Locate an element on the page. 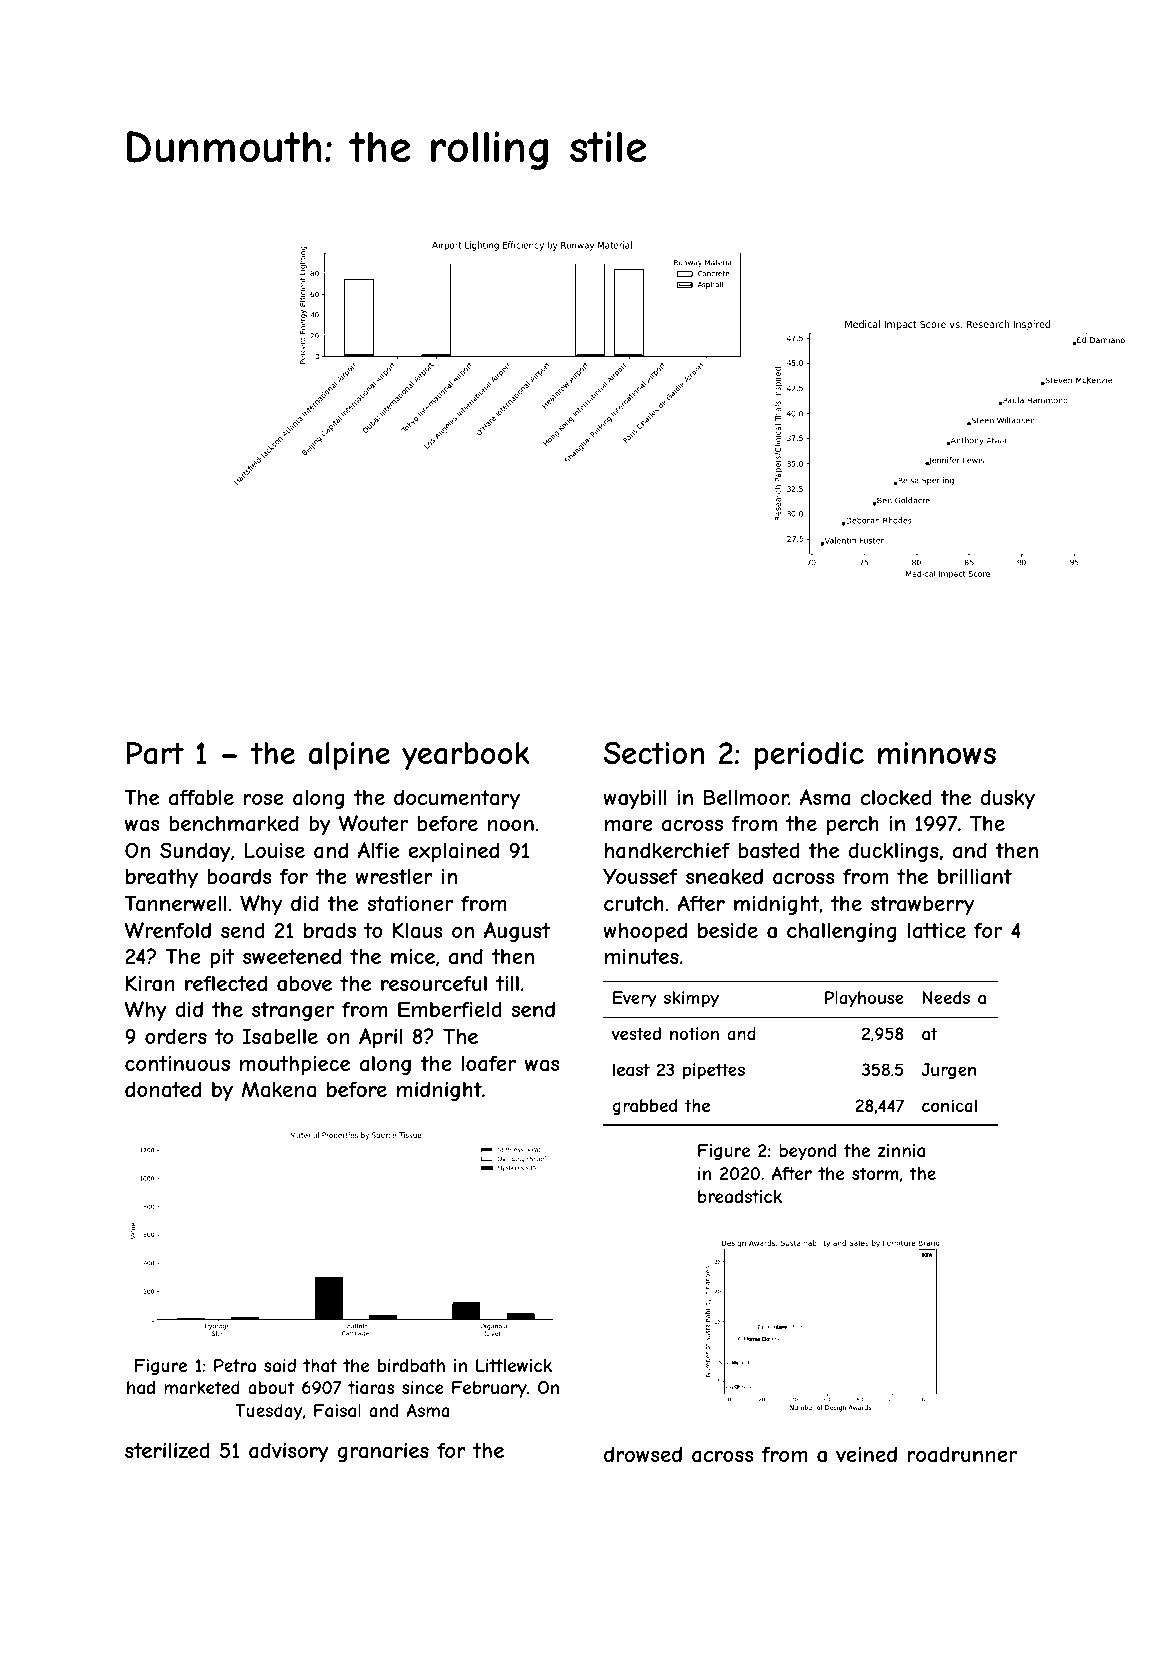  that is located at coordinates (320, 1365).
